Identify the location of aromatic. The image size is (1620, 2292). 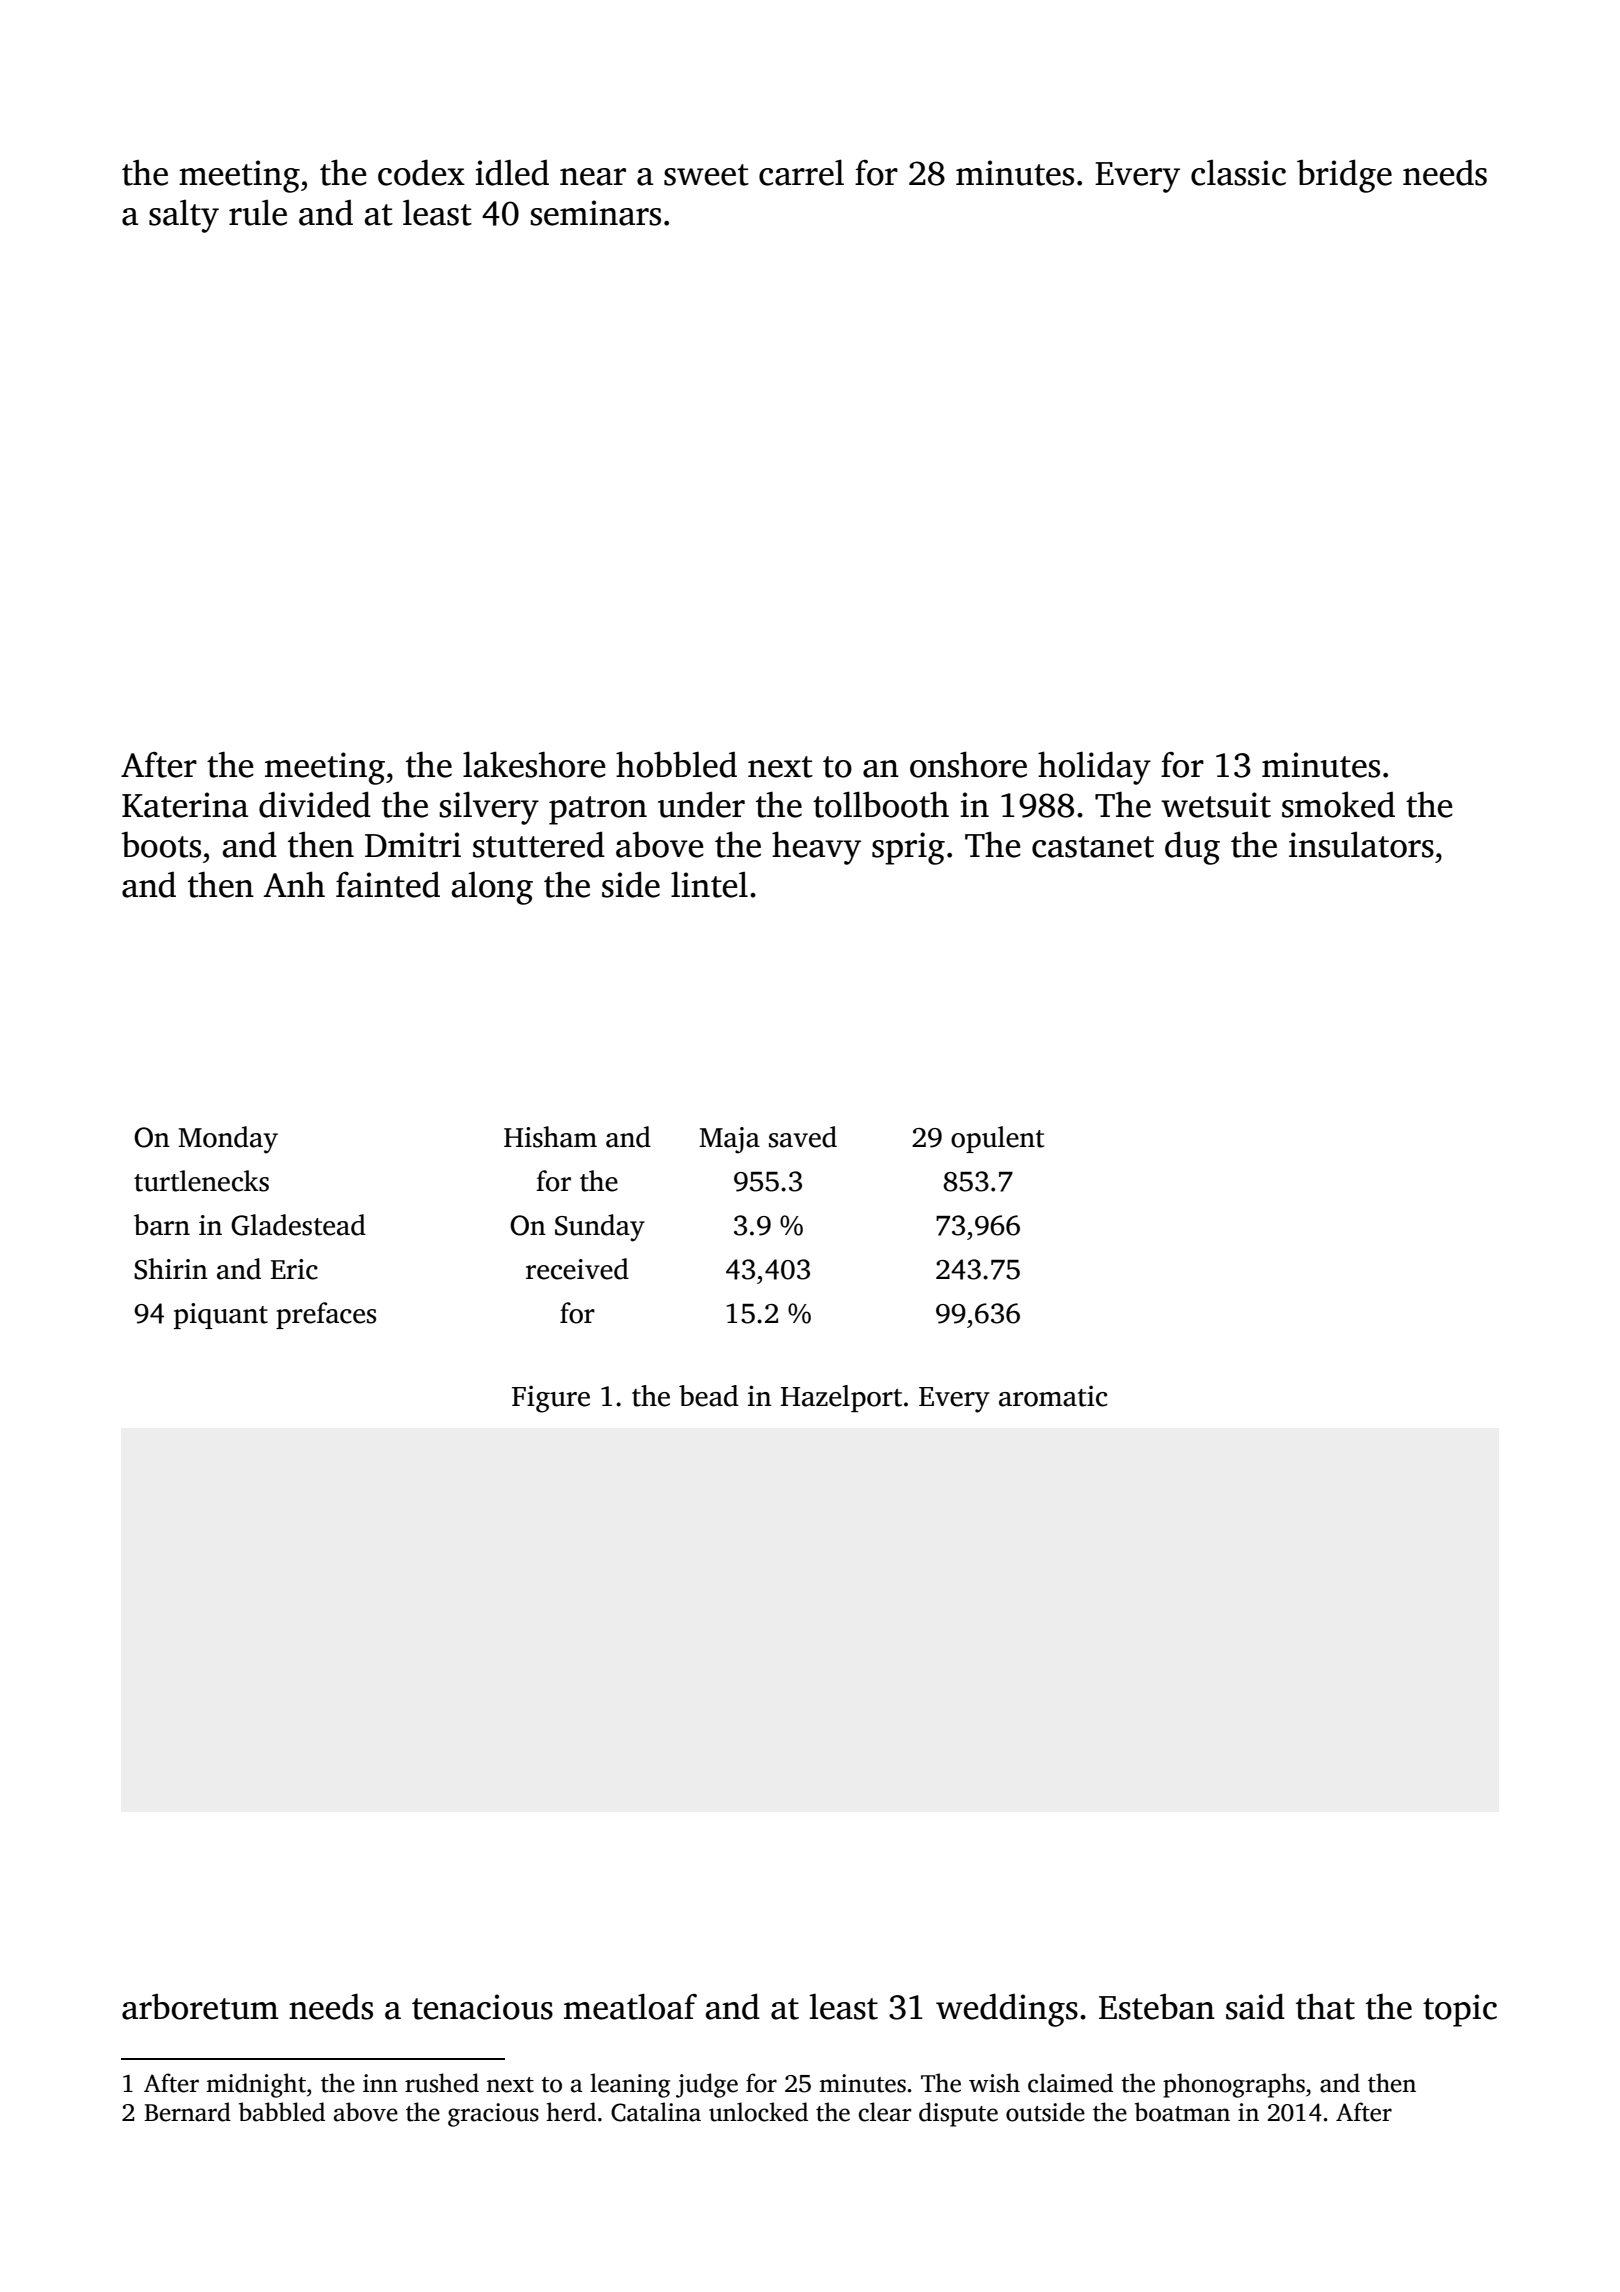
(1053, 1396).
